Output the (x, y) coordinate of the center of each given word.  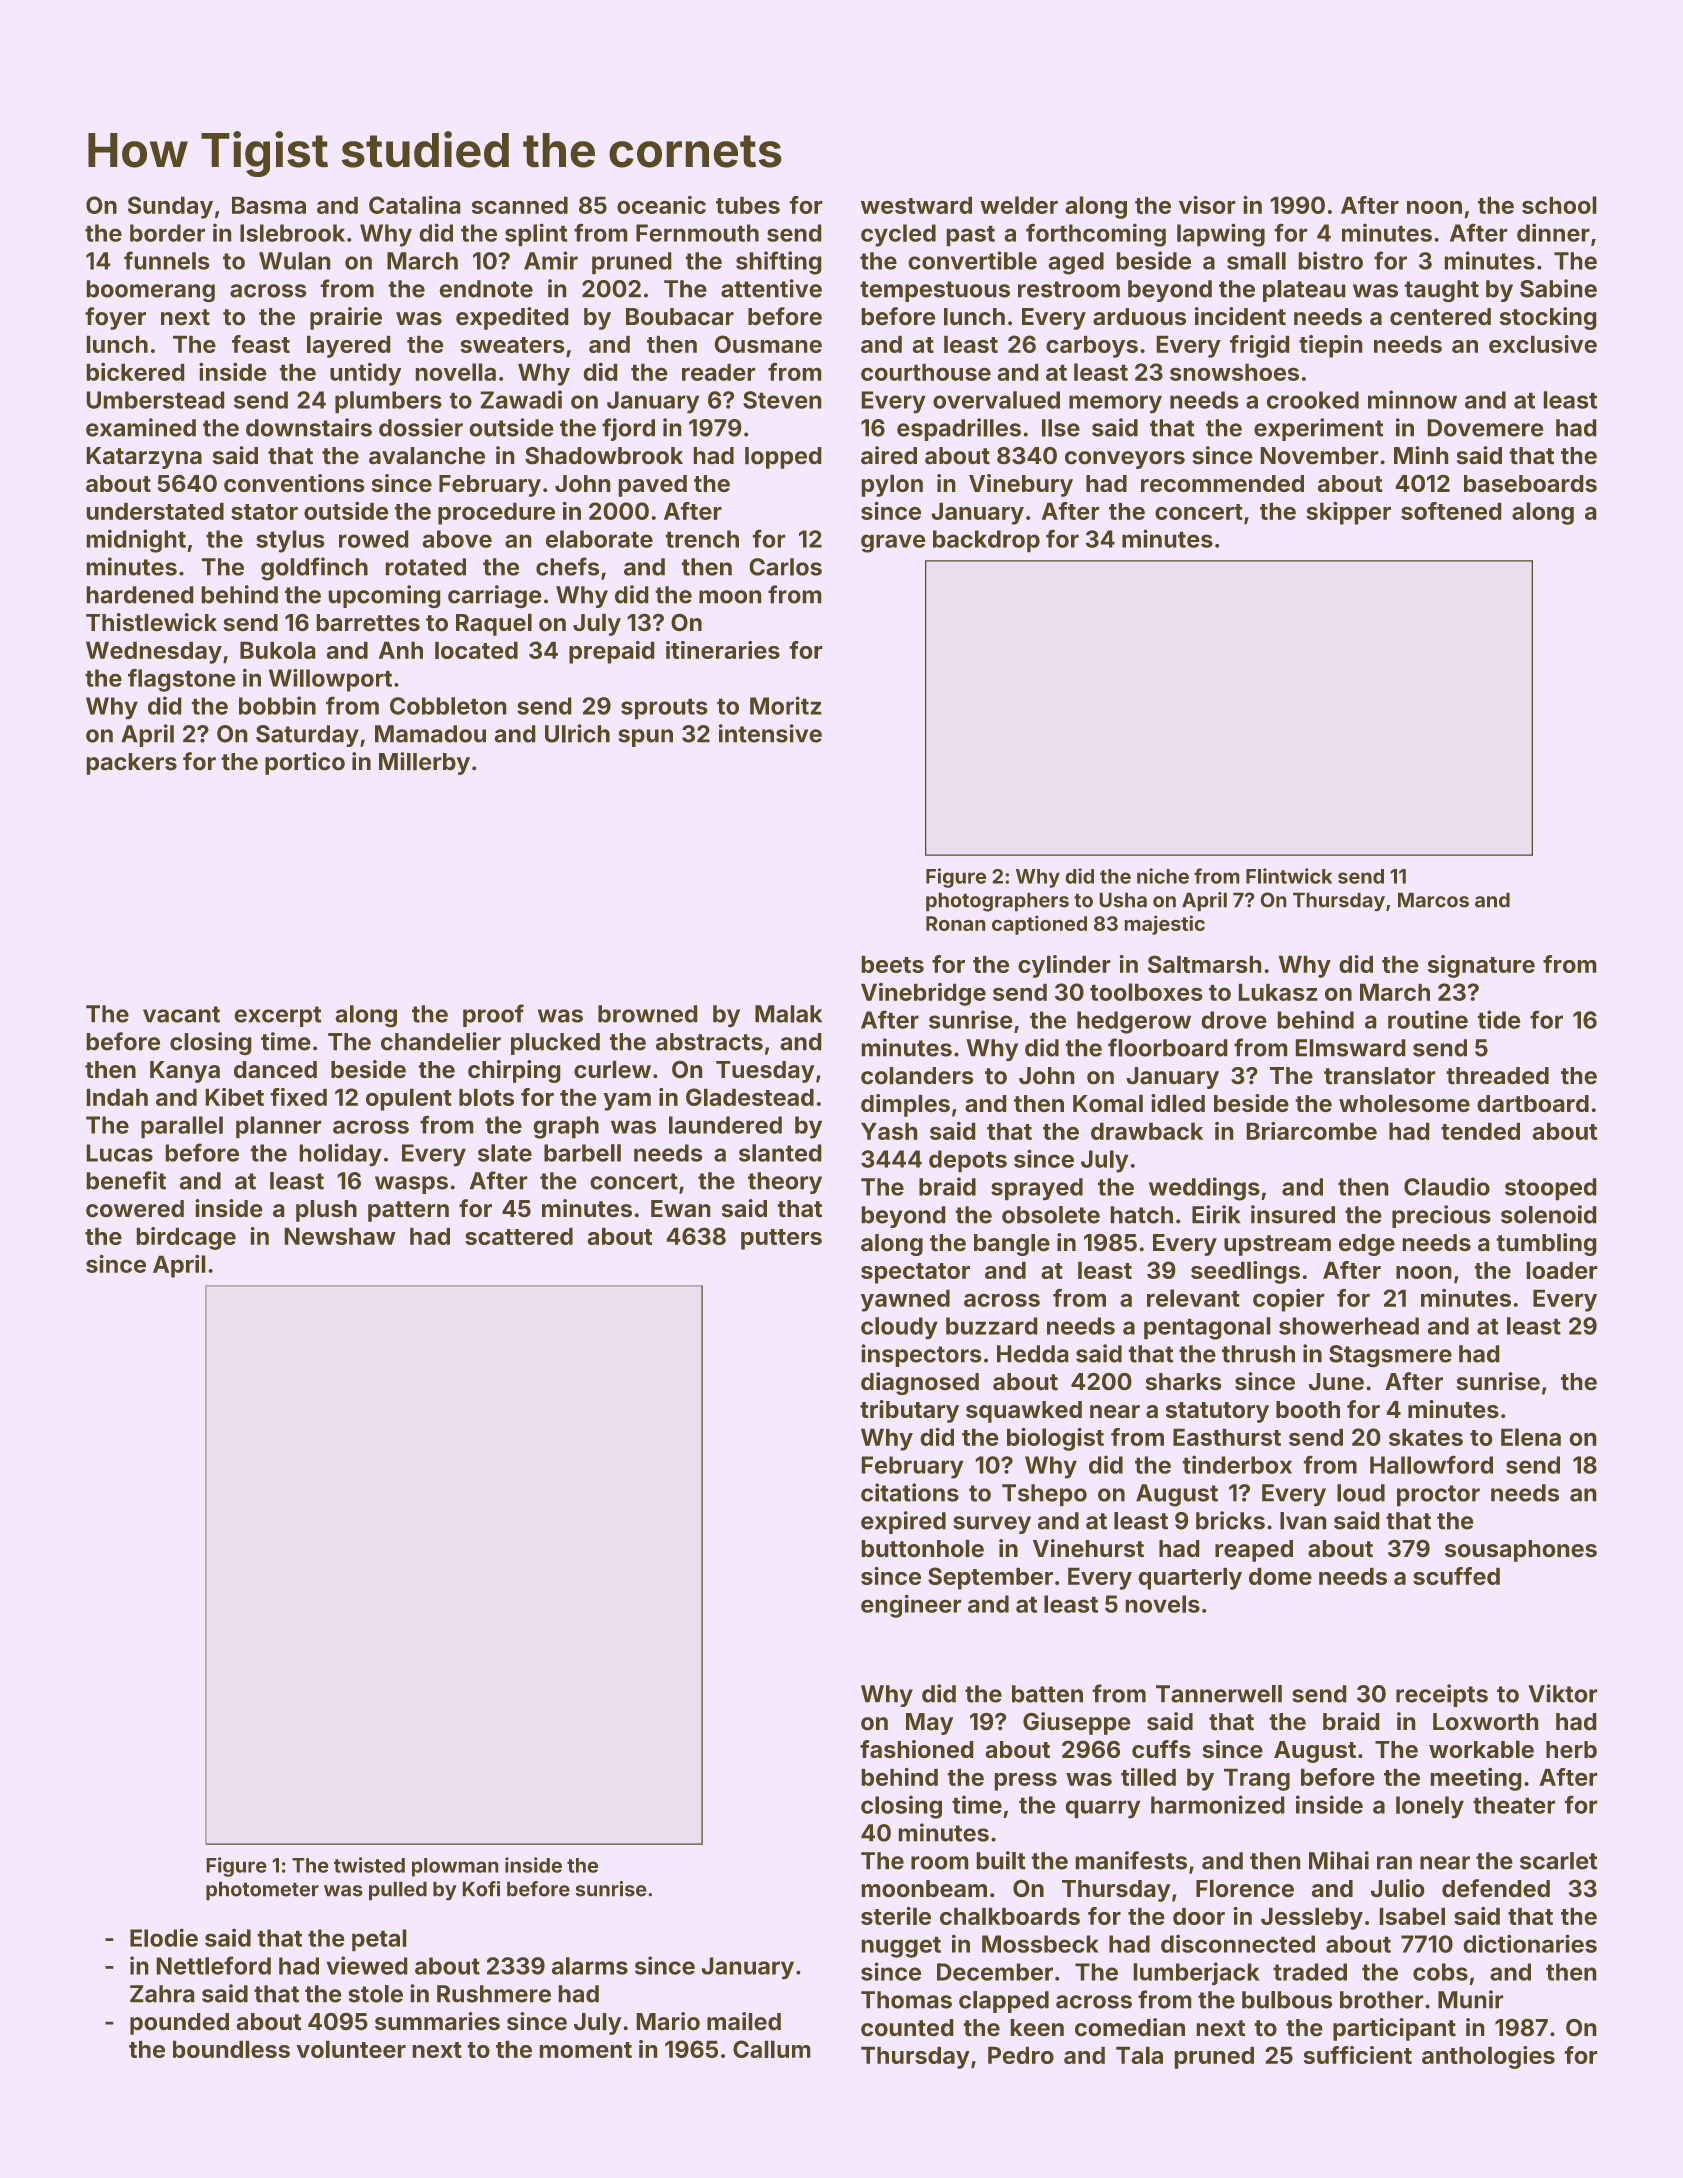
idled (1178, 1103)
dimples (905, 1105)
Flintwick (1289, 876)
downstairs (309, 427)
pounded (179, 2024)
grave (893, 543)
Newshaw (340, 1236)
